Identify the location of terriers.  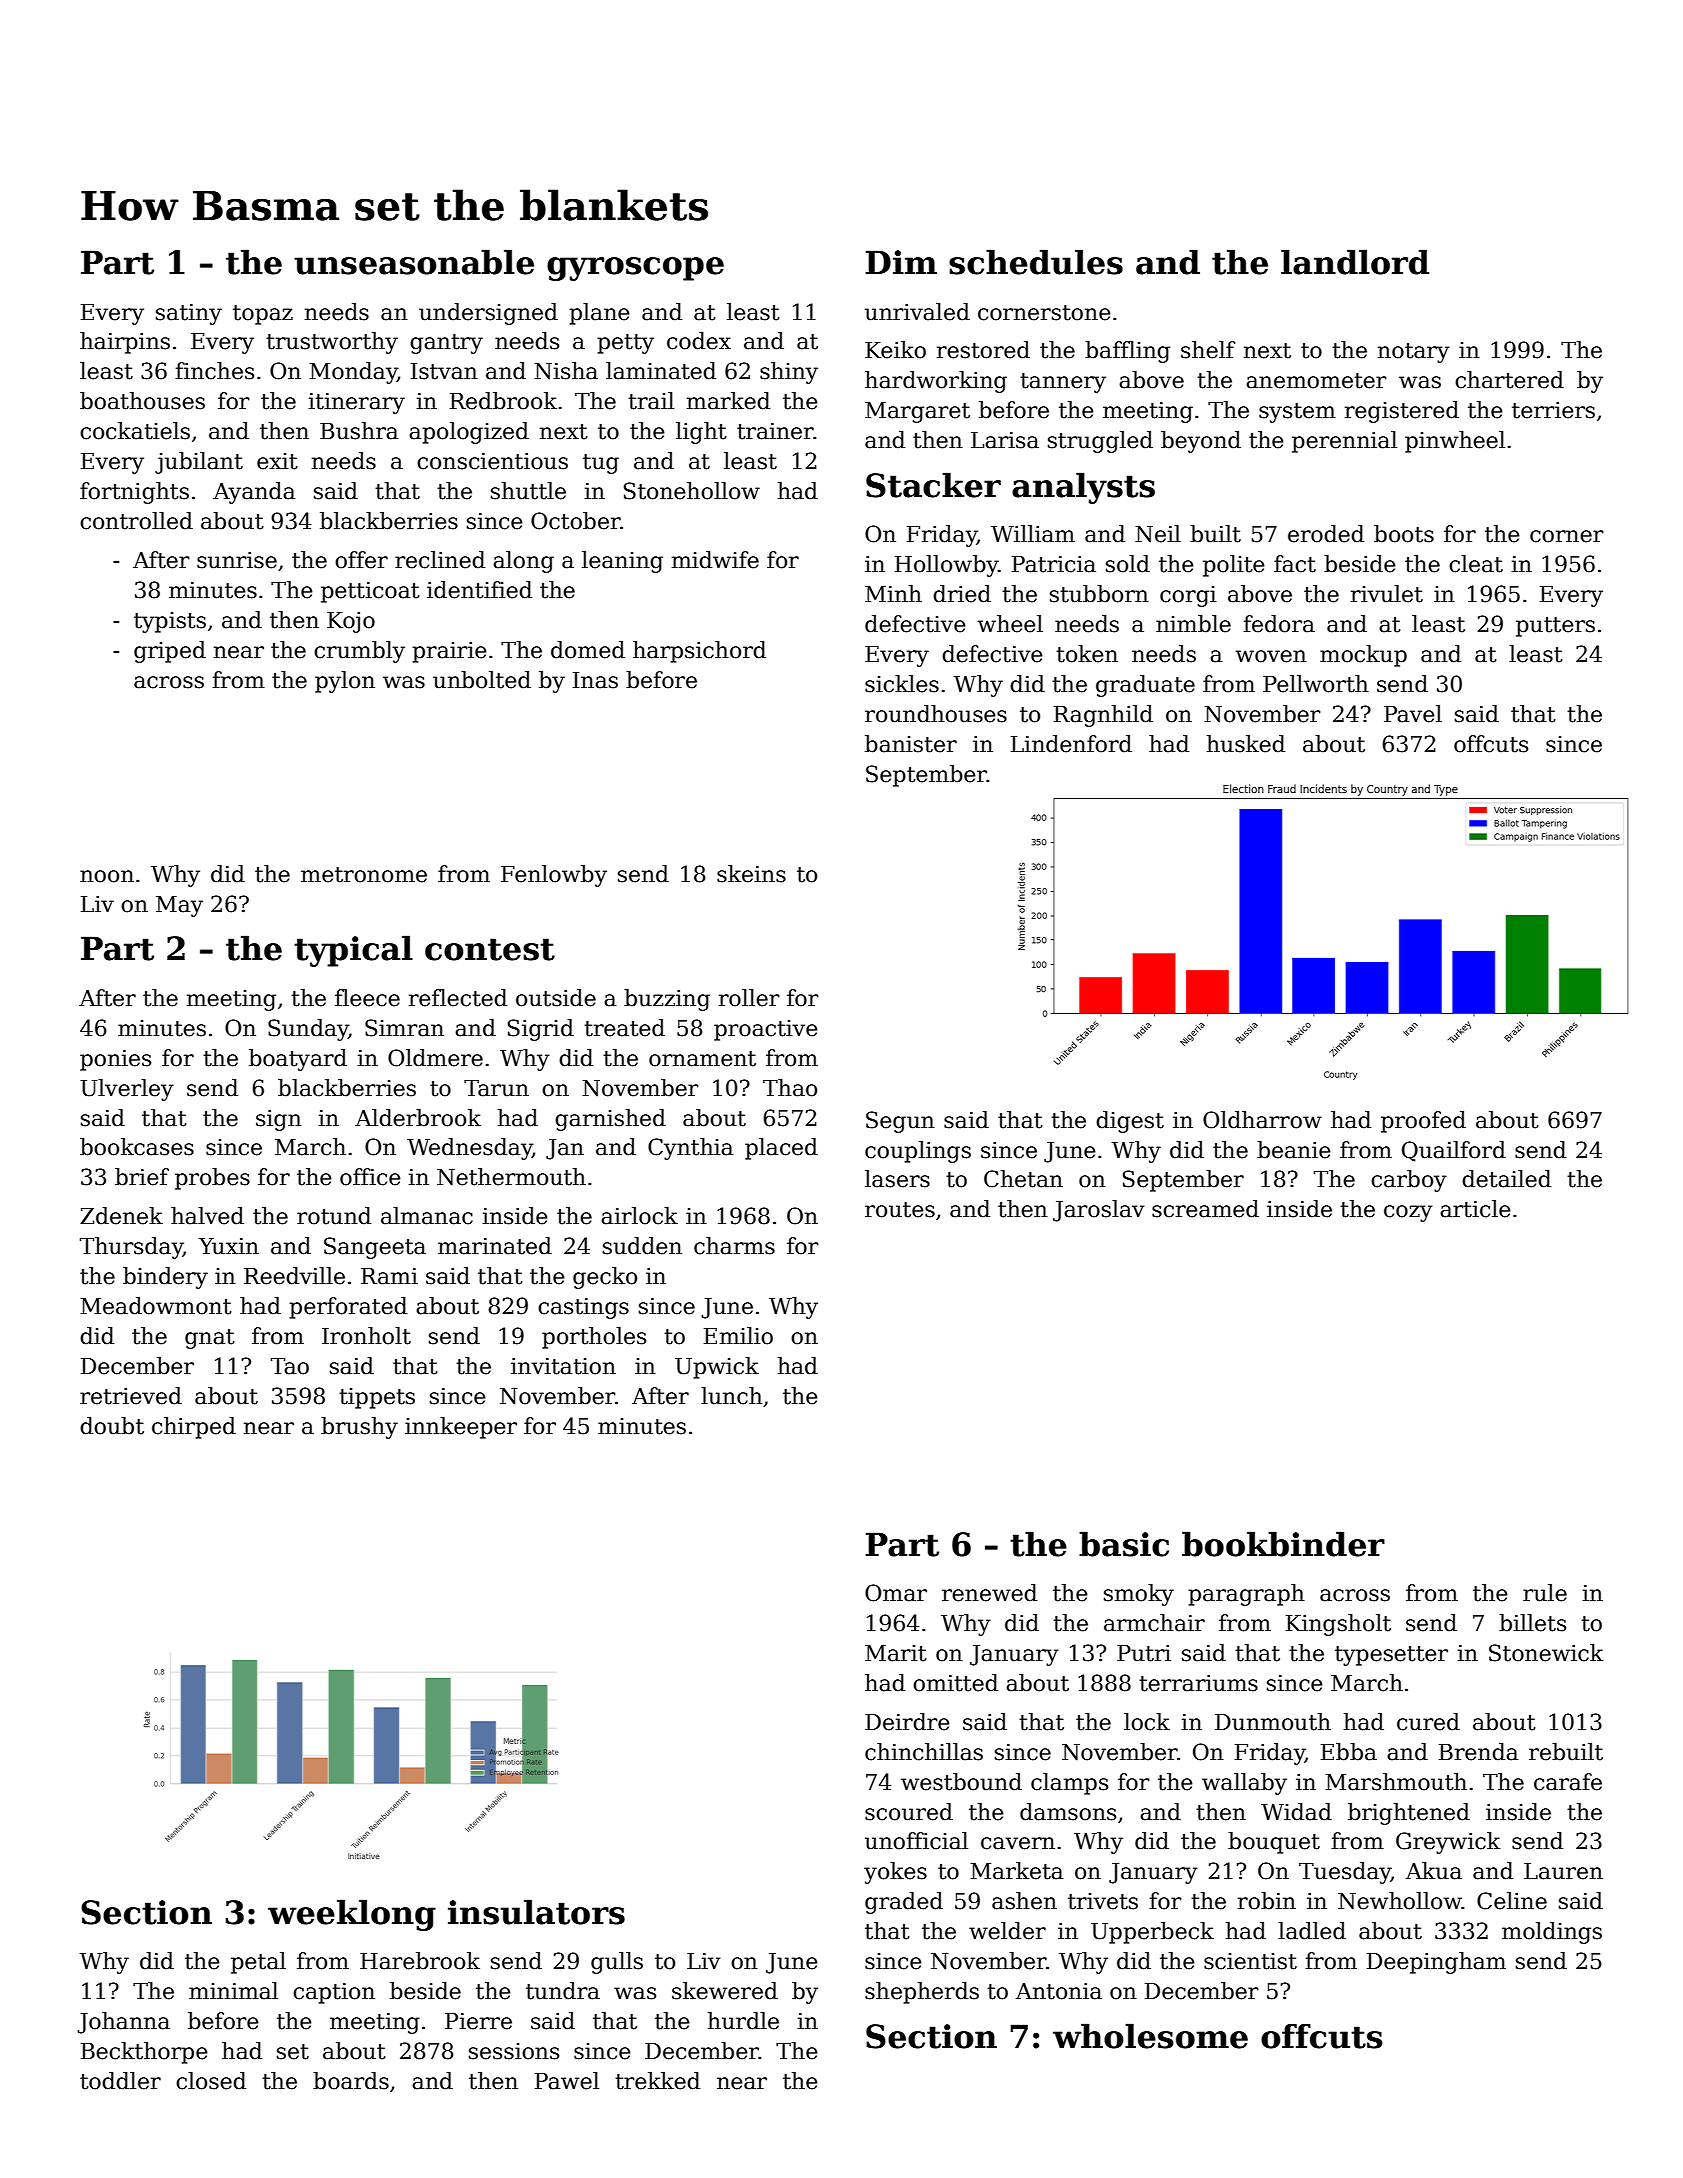
(1553, 410).
